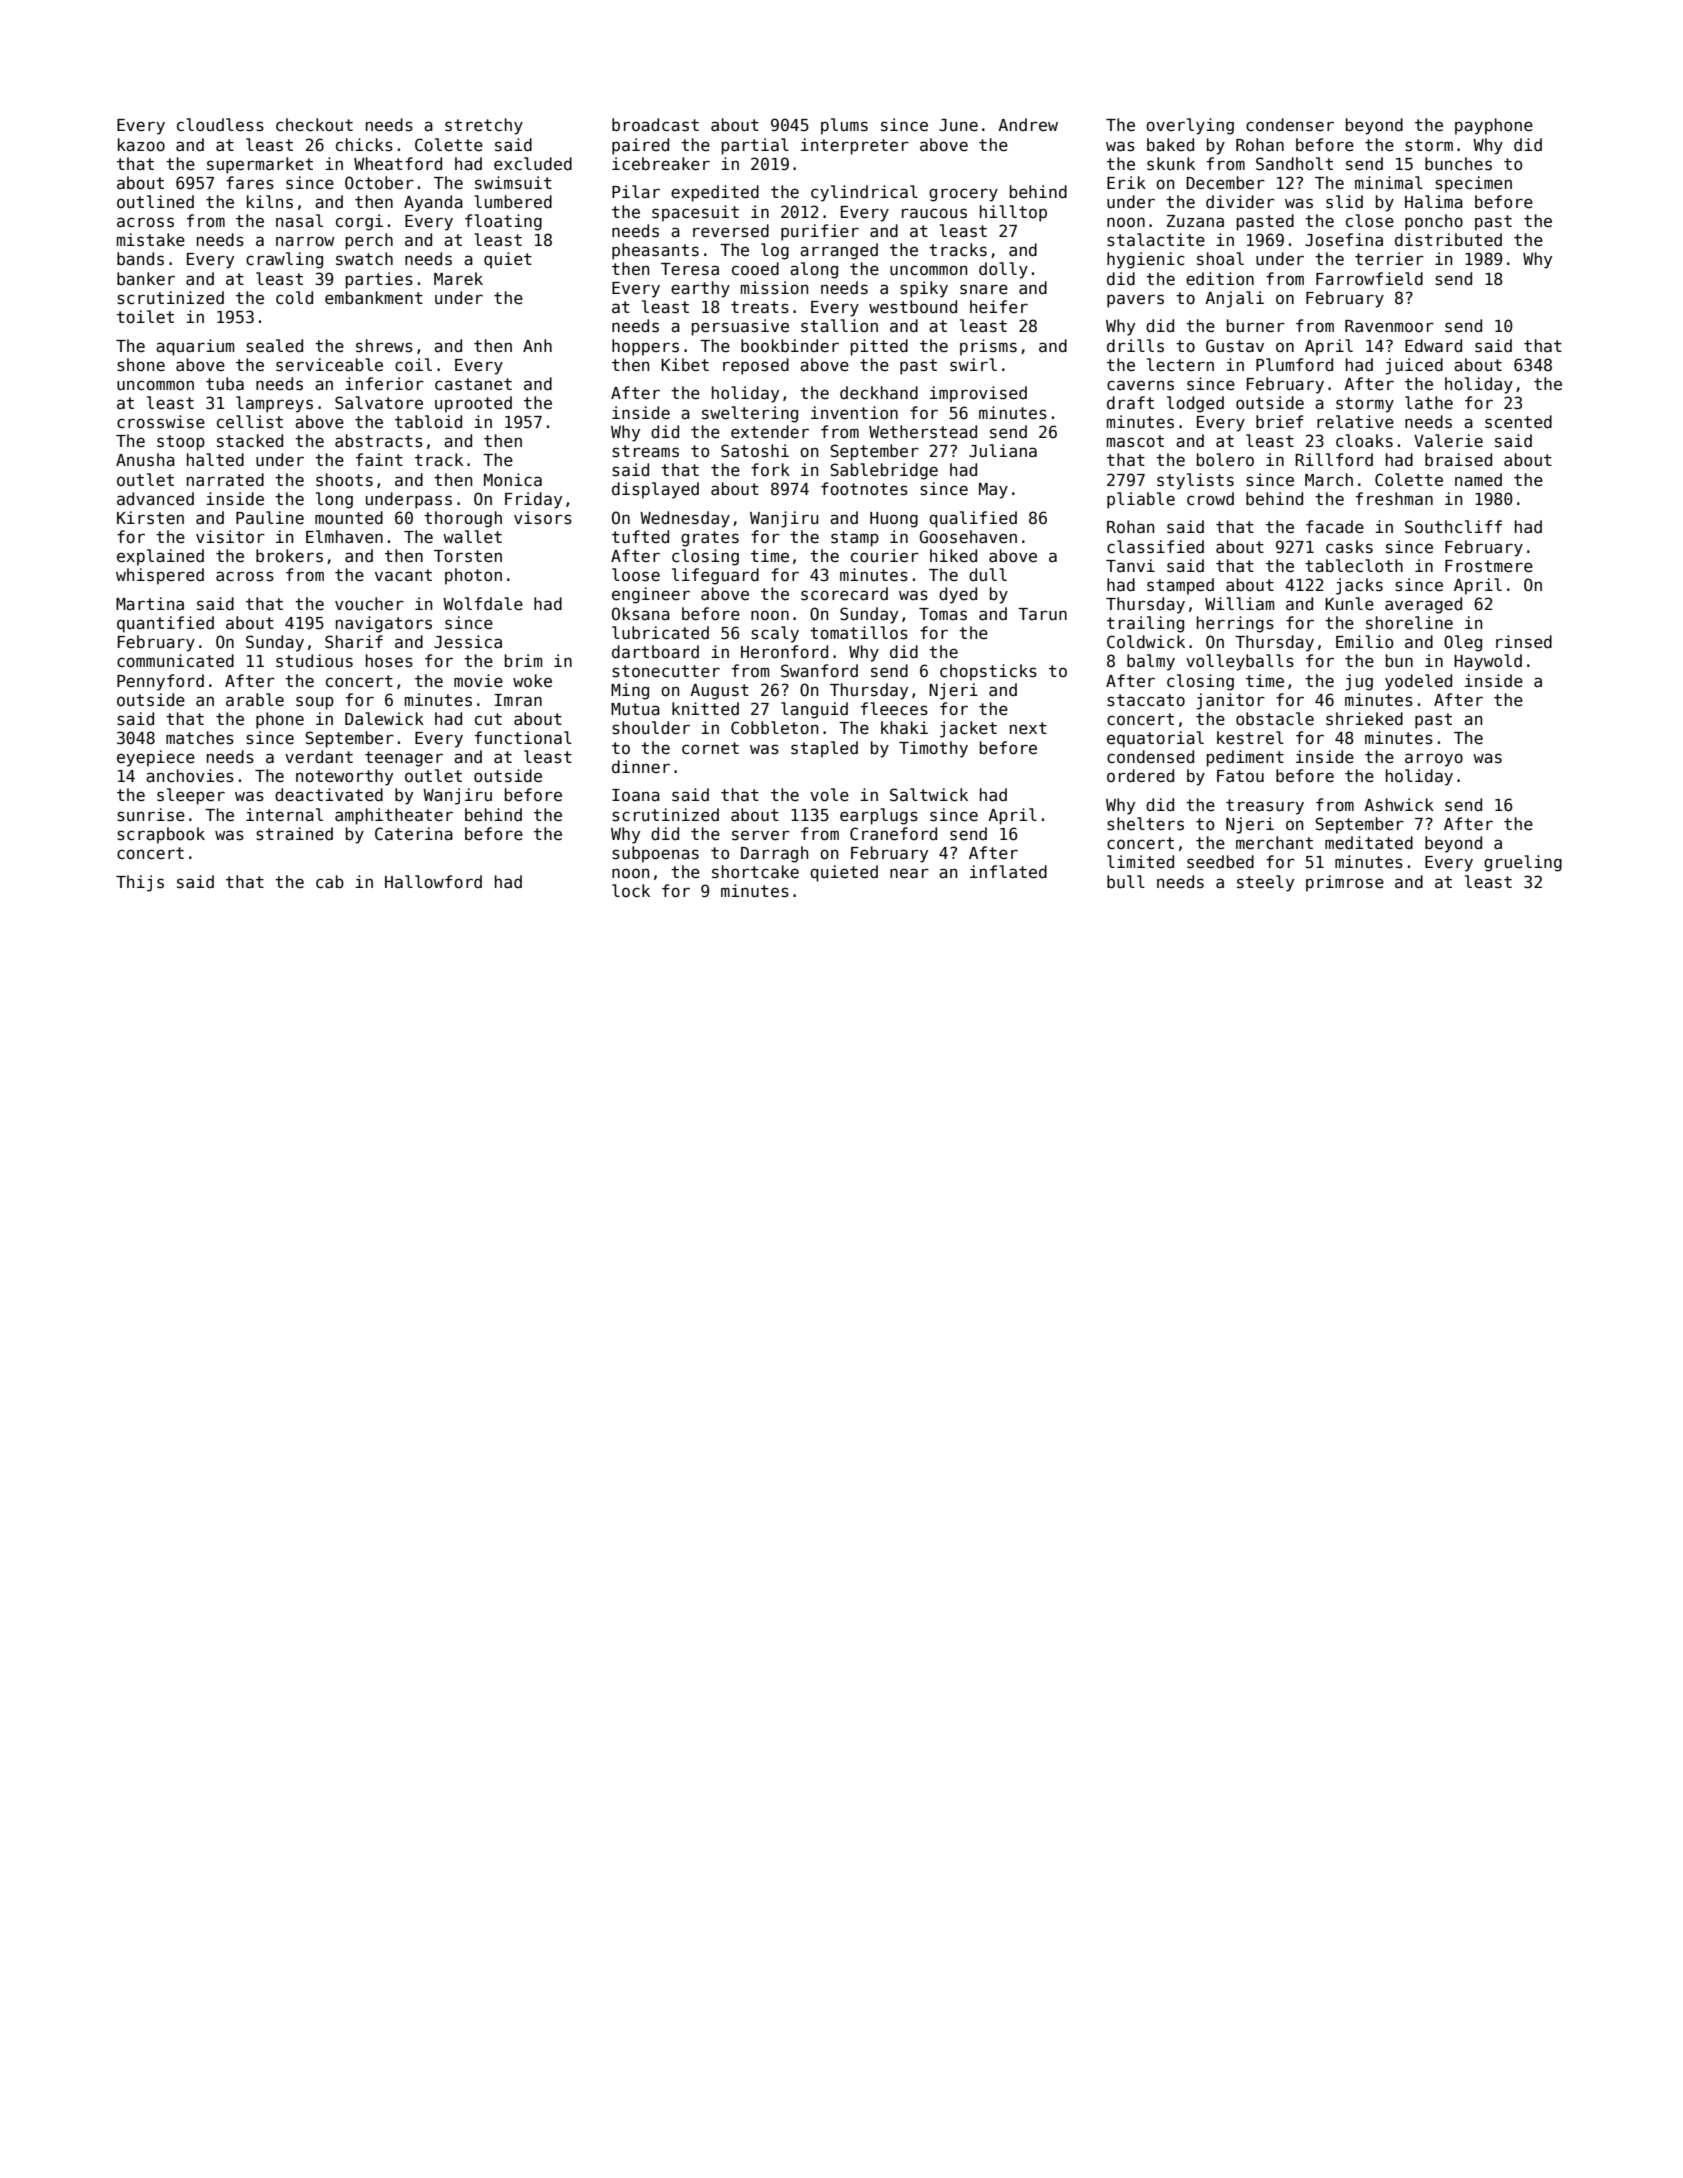 The image size is (1683, 2178). What do you see at coordinates (458, 279) in the document?
I see `Marek` at bounding box center [458, 279].
